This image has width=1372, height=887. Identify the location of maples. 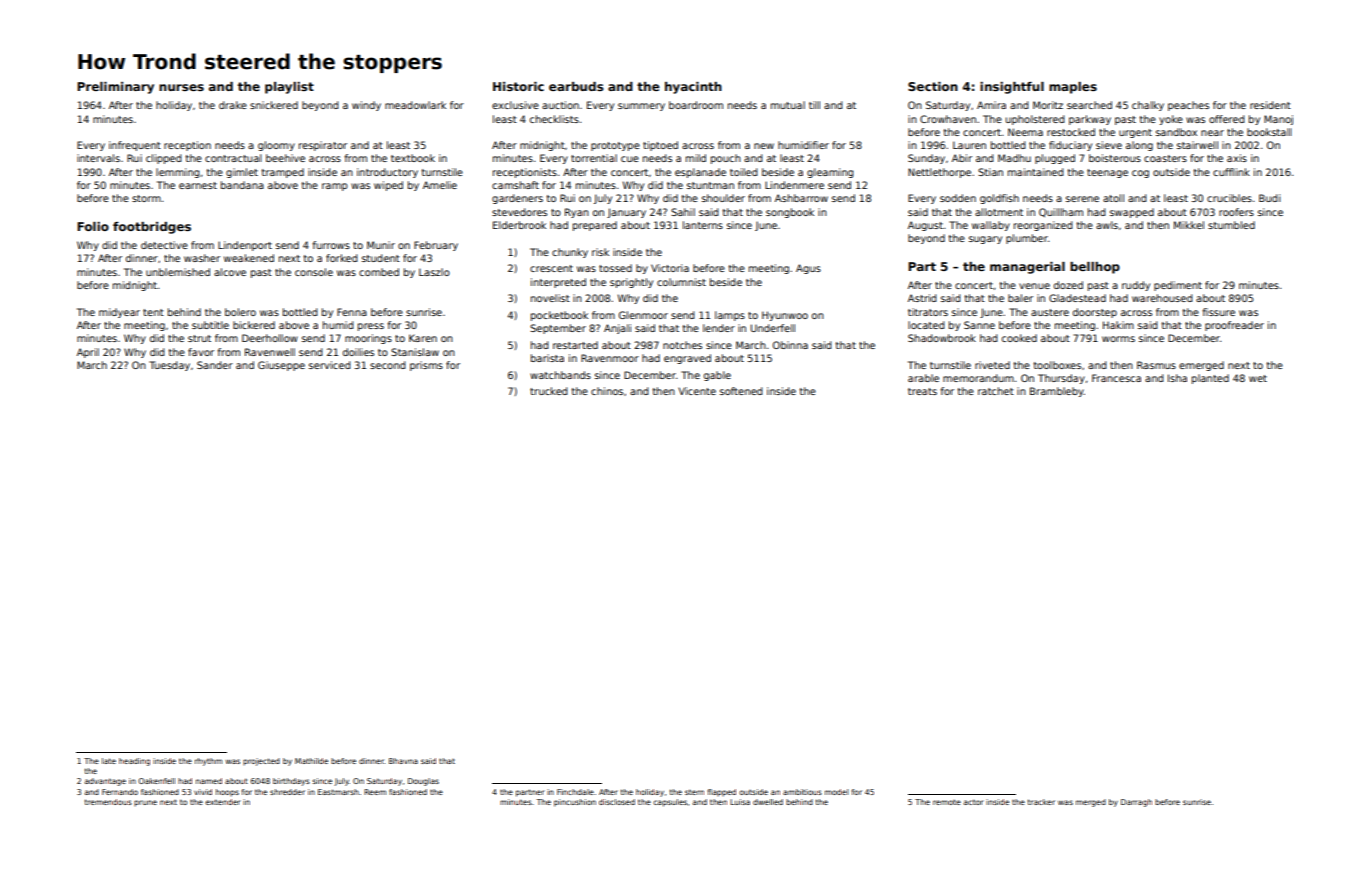
(1073, 88).
